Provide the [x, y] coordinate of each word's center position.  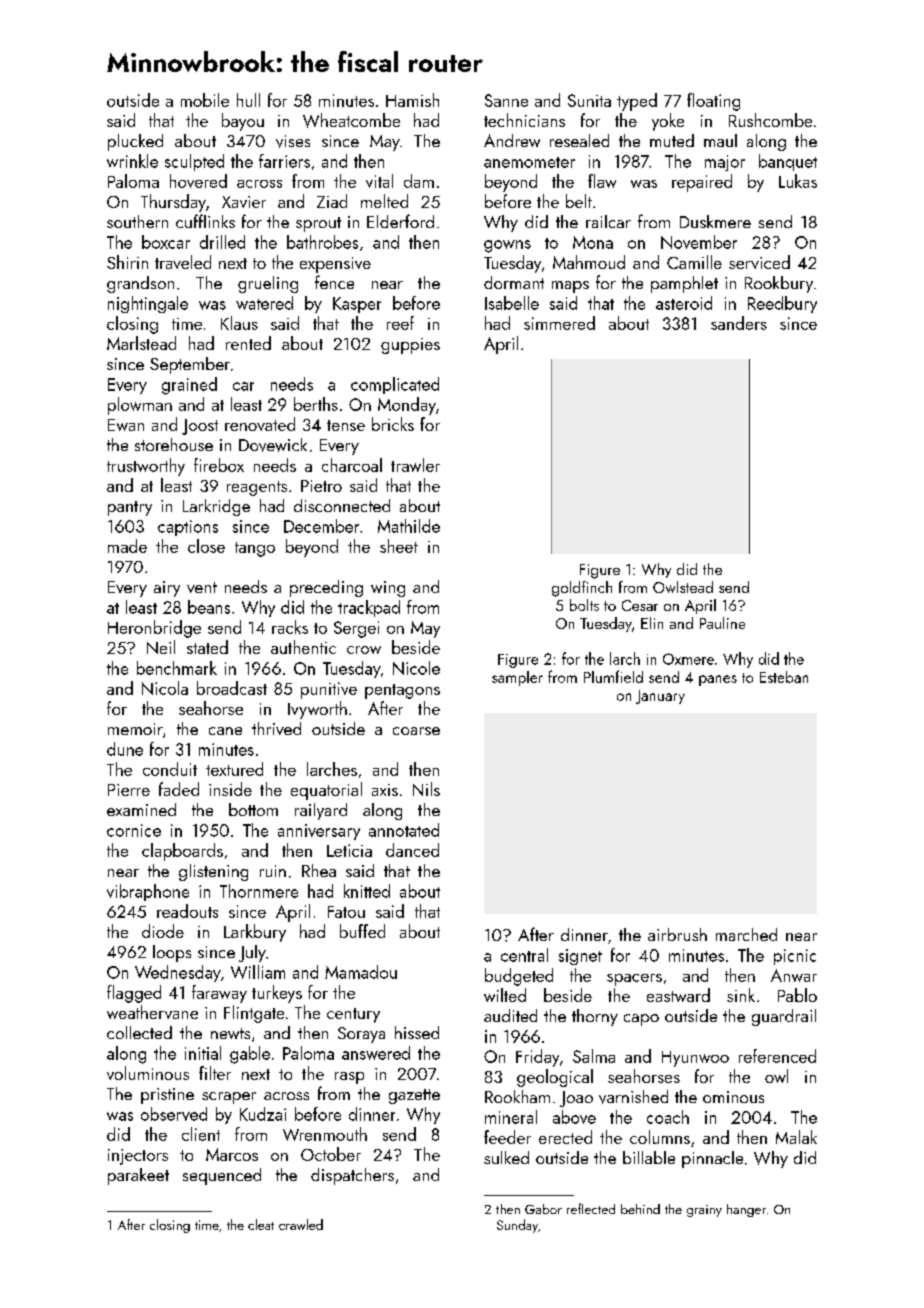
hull [248, 100]
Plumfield [613, 676]
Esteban [784, 677]
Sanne [506, 100]
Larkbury [255, 933]
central [524, 955]
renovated [260, 424]
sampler [517, 678]
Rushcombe [770, 120]
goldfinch [582, 589]
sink [741, 995]
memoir [135, 729]
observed [174, 1114]
